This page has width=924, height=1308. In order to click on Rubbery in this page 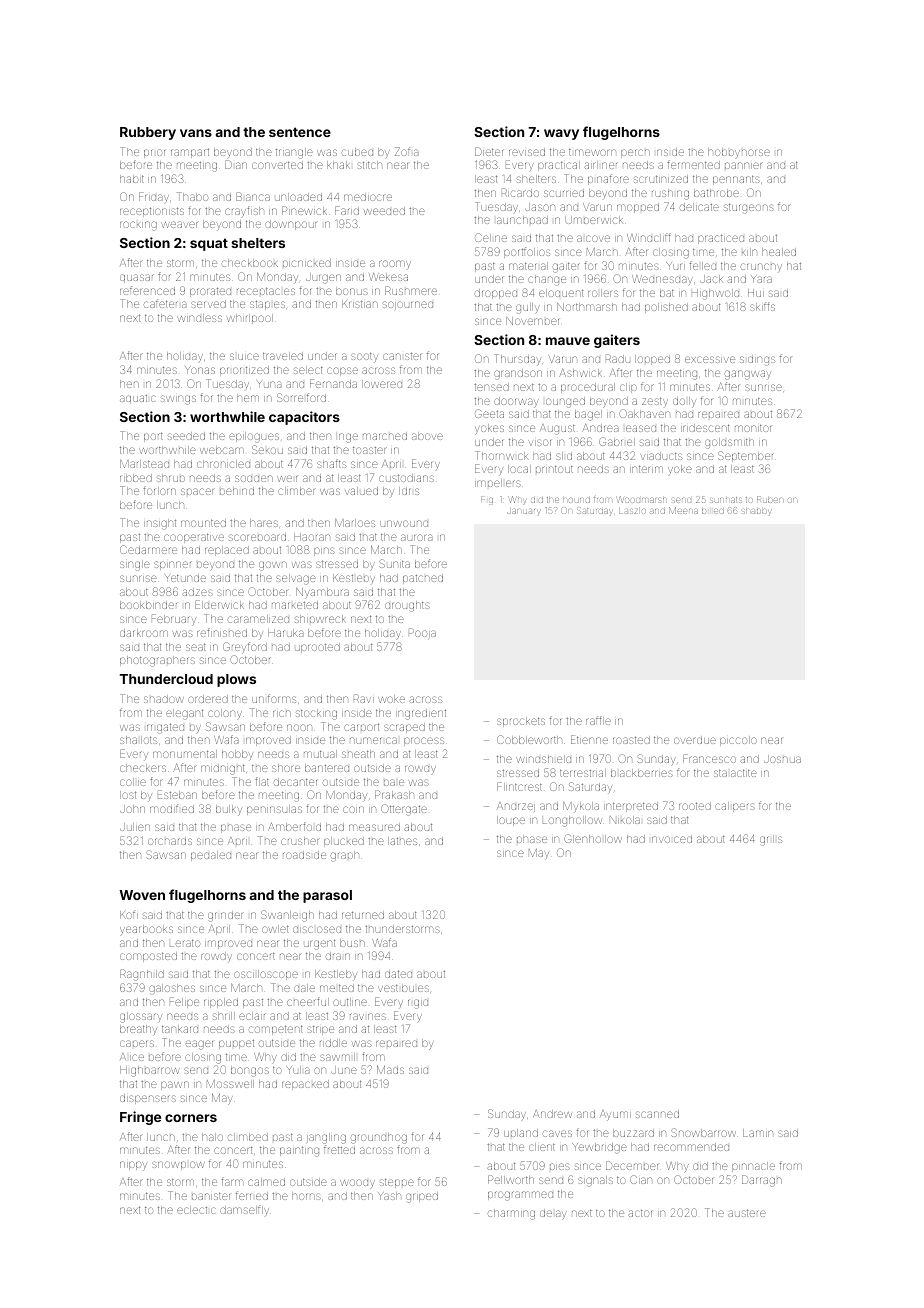, I will do `click(148, 133)`.
